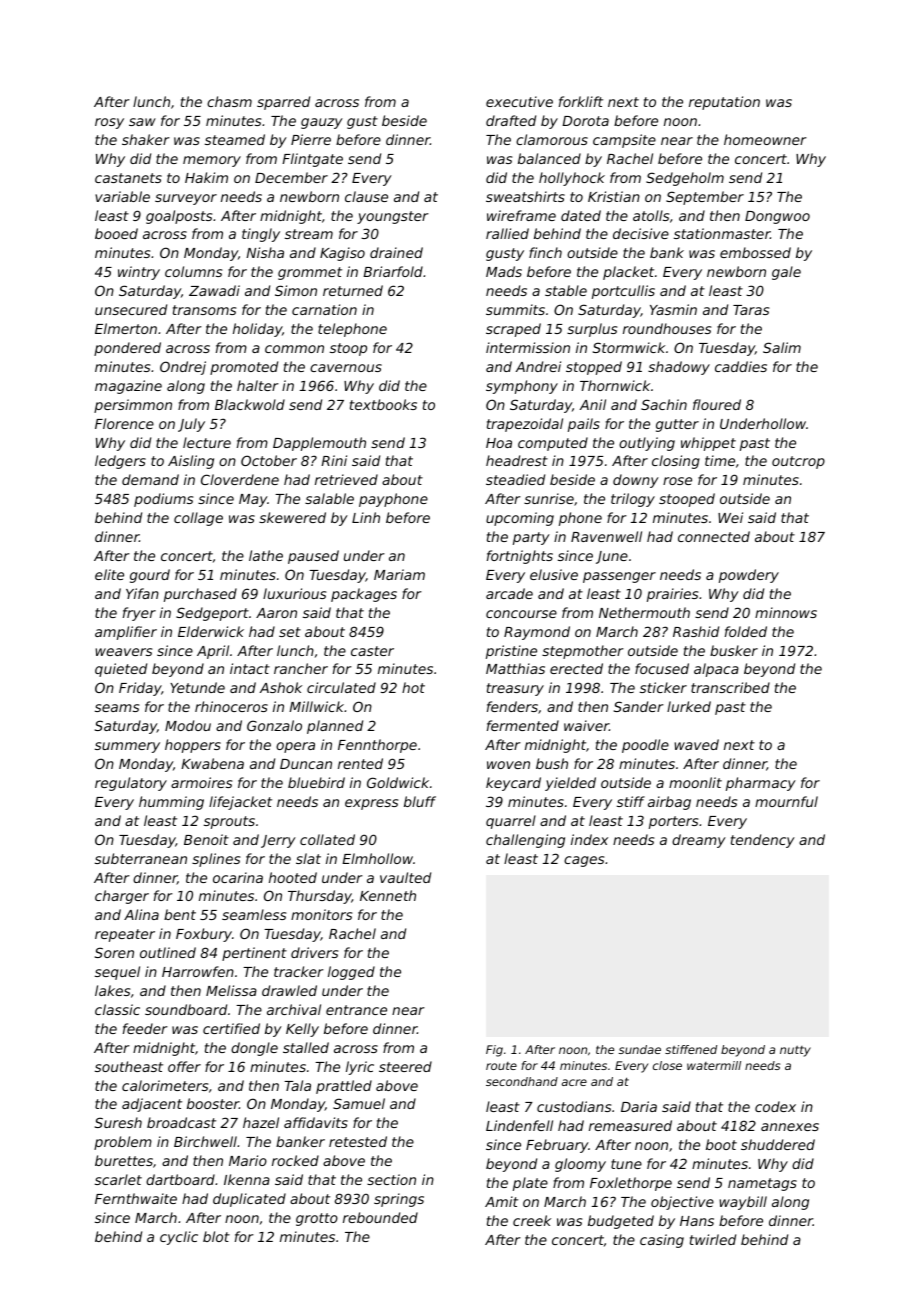 The image size is (924, 1314). I want to click on blot, so click(216, 1236).
